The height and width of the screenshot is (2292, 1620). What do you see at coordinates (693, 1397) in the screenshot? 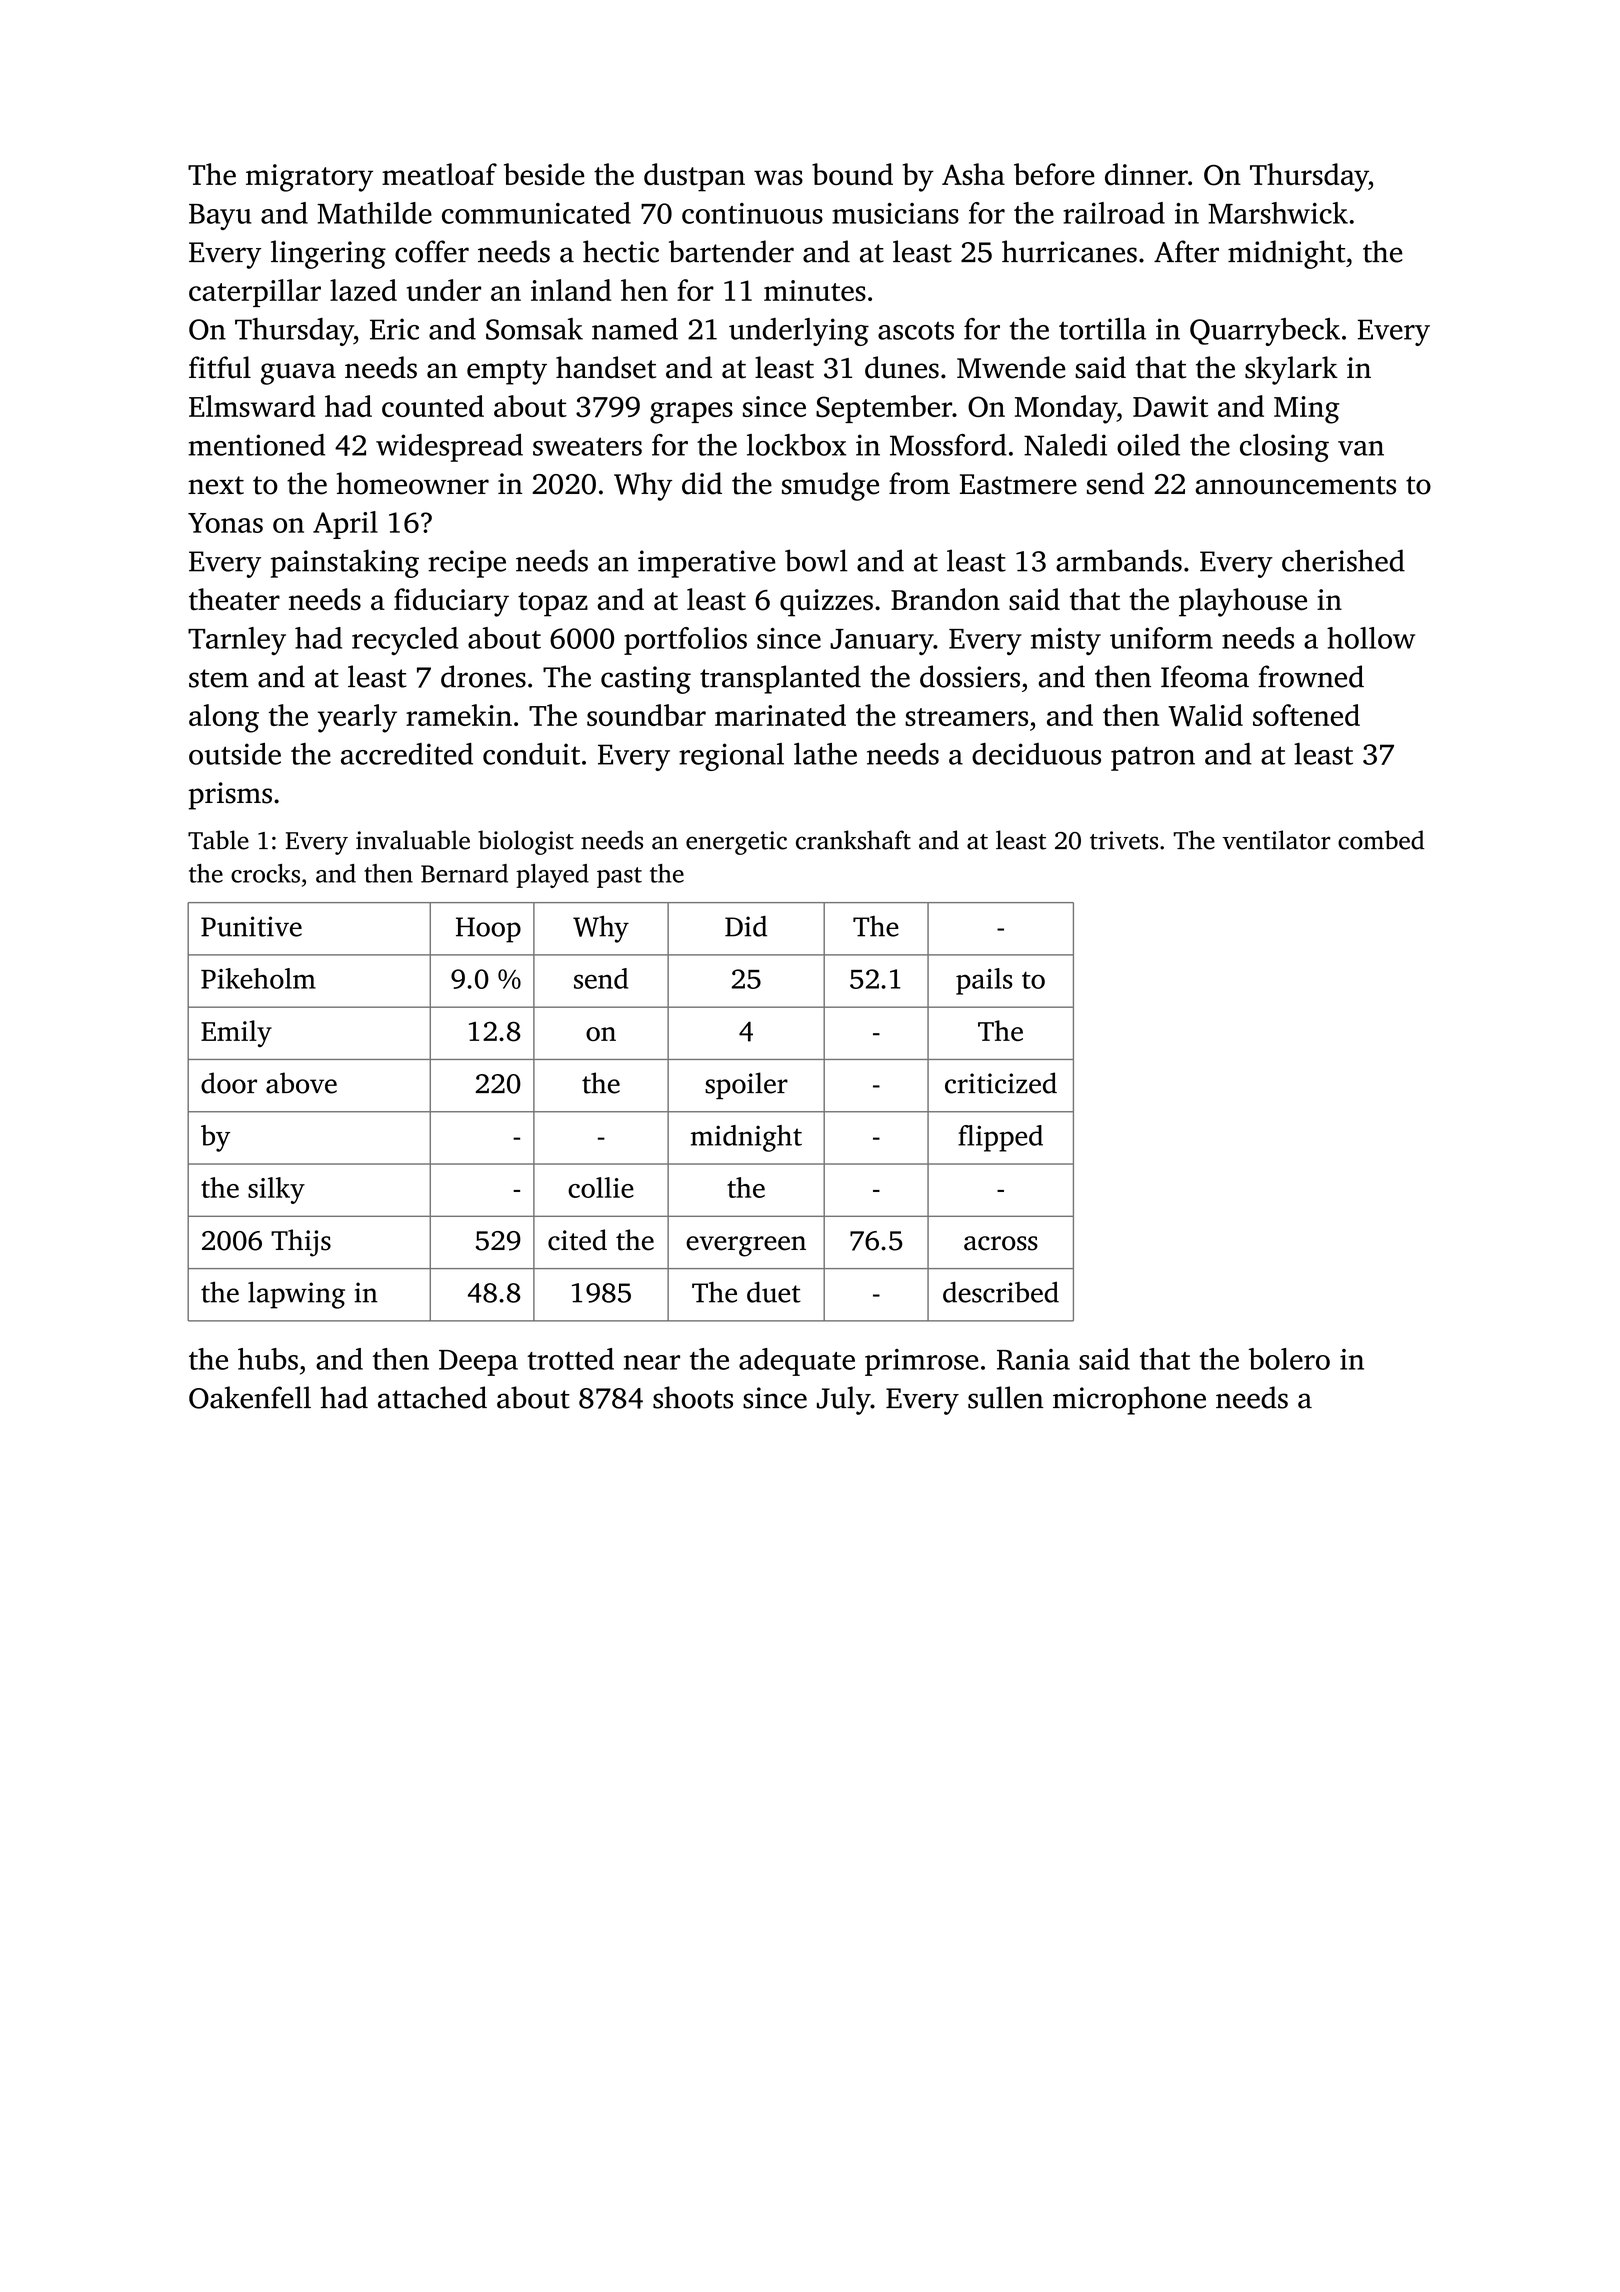
I see `shoots` at bounding box center [693, 1397].
